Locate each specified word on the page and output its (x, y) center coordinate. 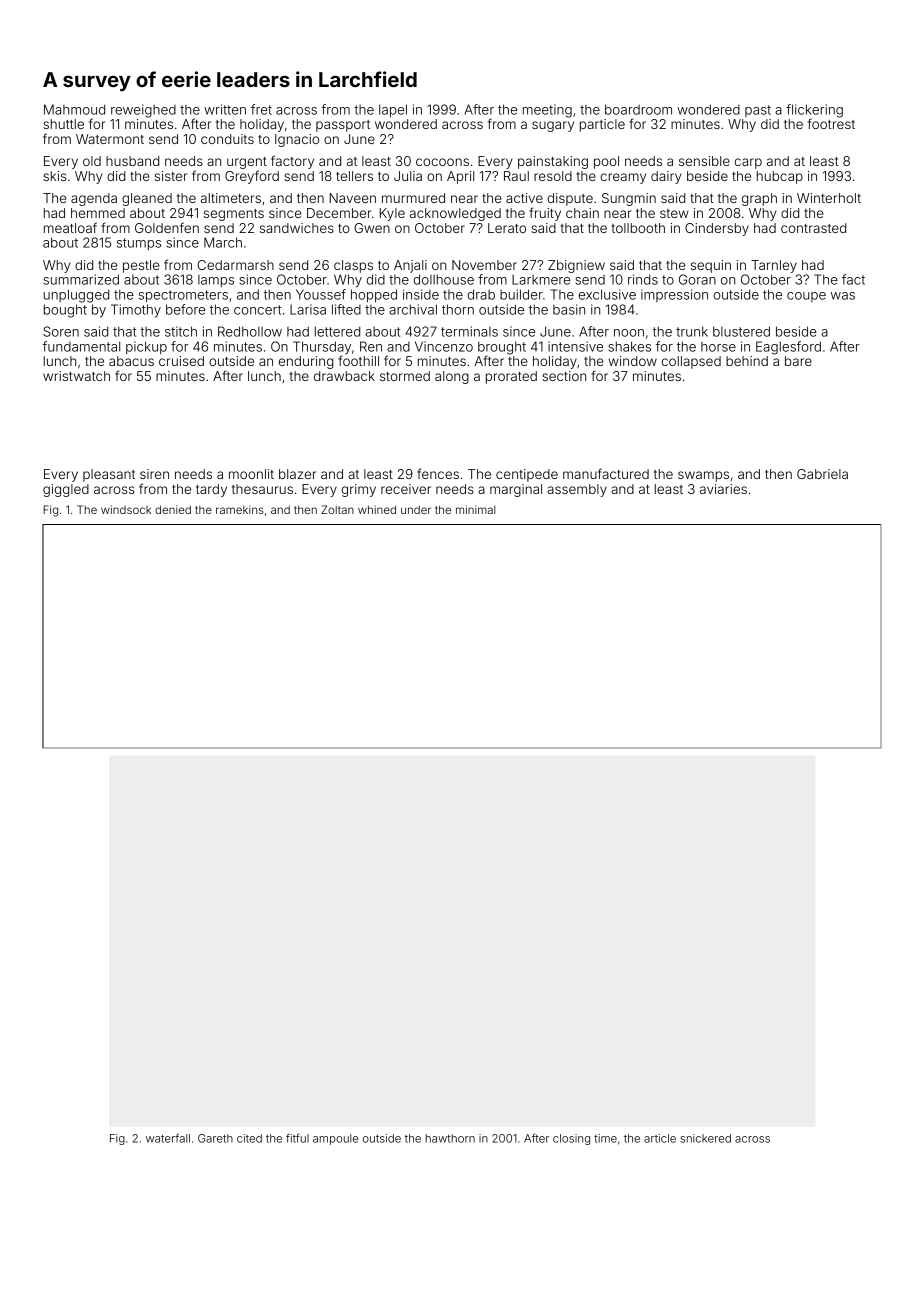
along (452, 377)
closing (571, 1139)
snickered (705, 1138)
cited (249, 1138)
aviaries (723, 489)
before (185, 309)
